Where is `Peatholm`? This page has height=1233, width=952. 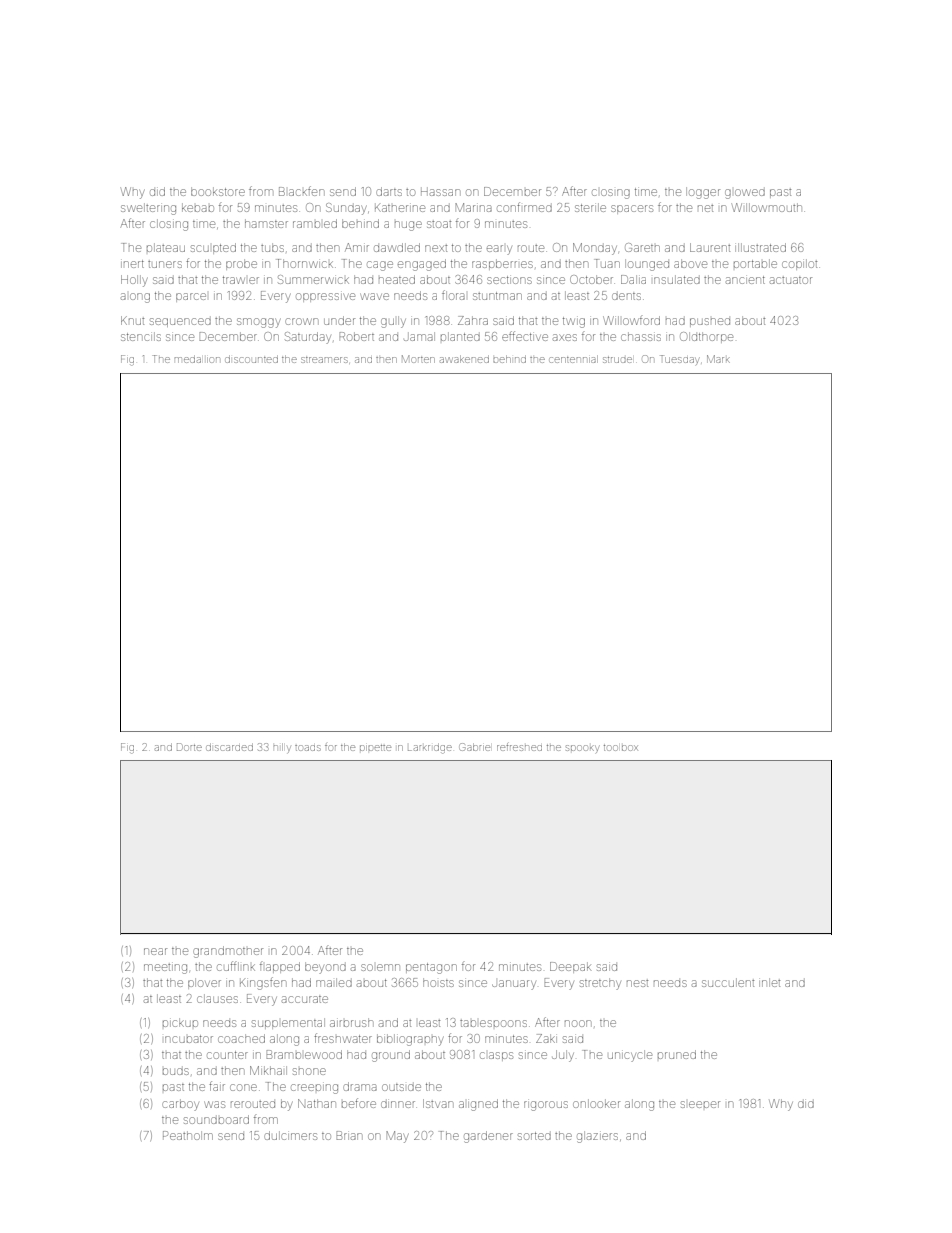
Peatholm is located at coordinates (188, 1135).
